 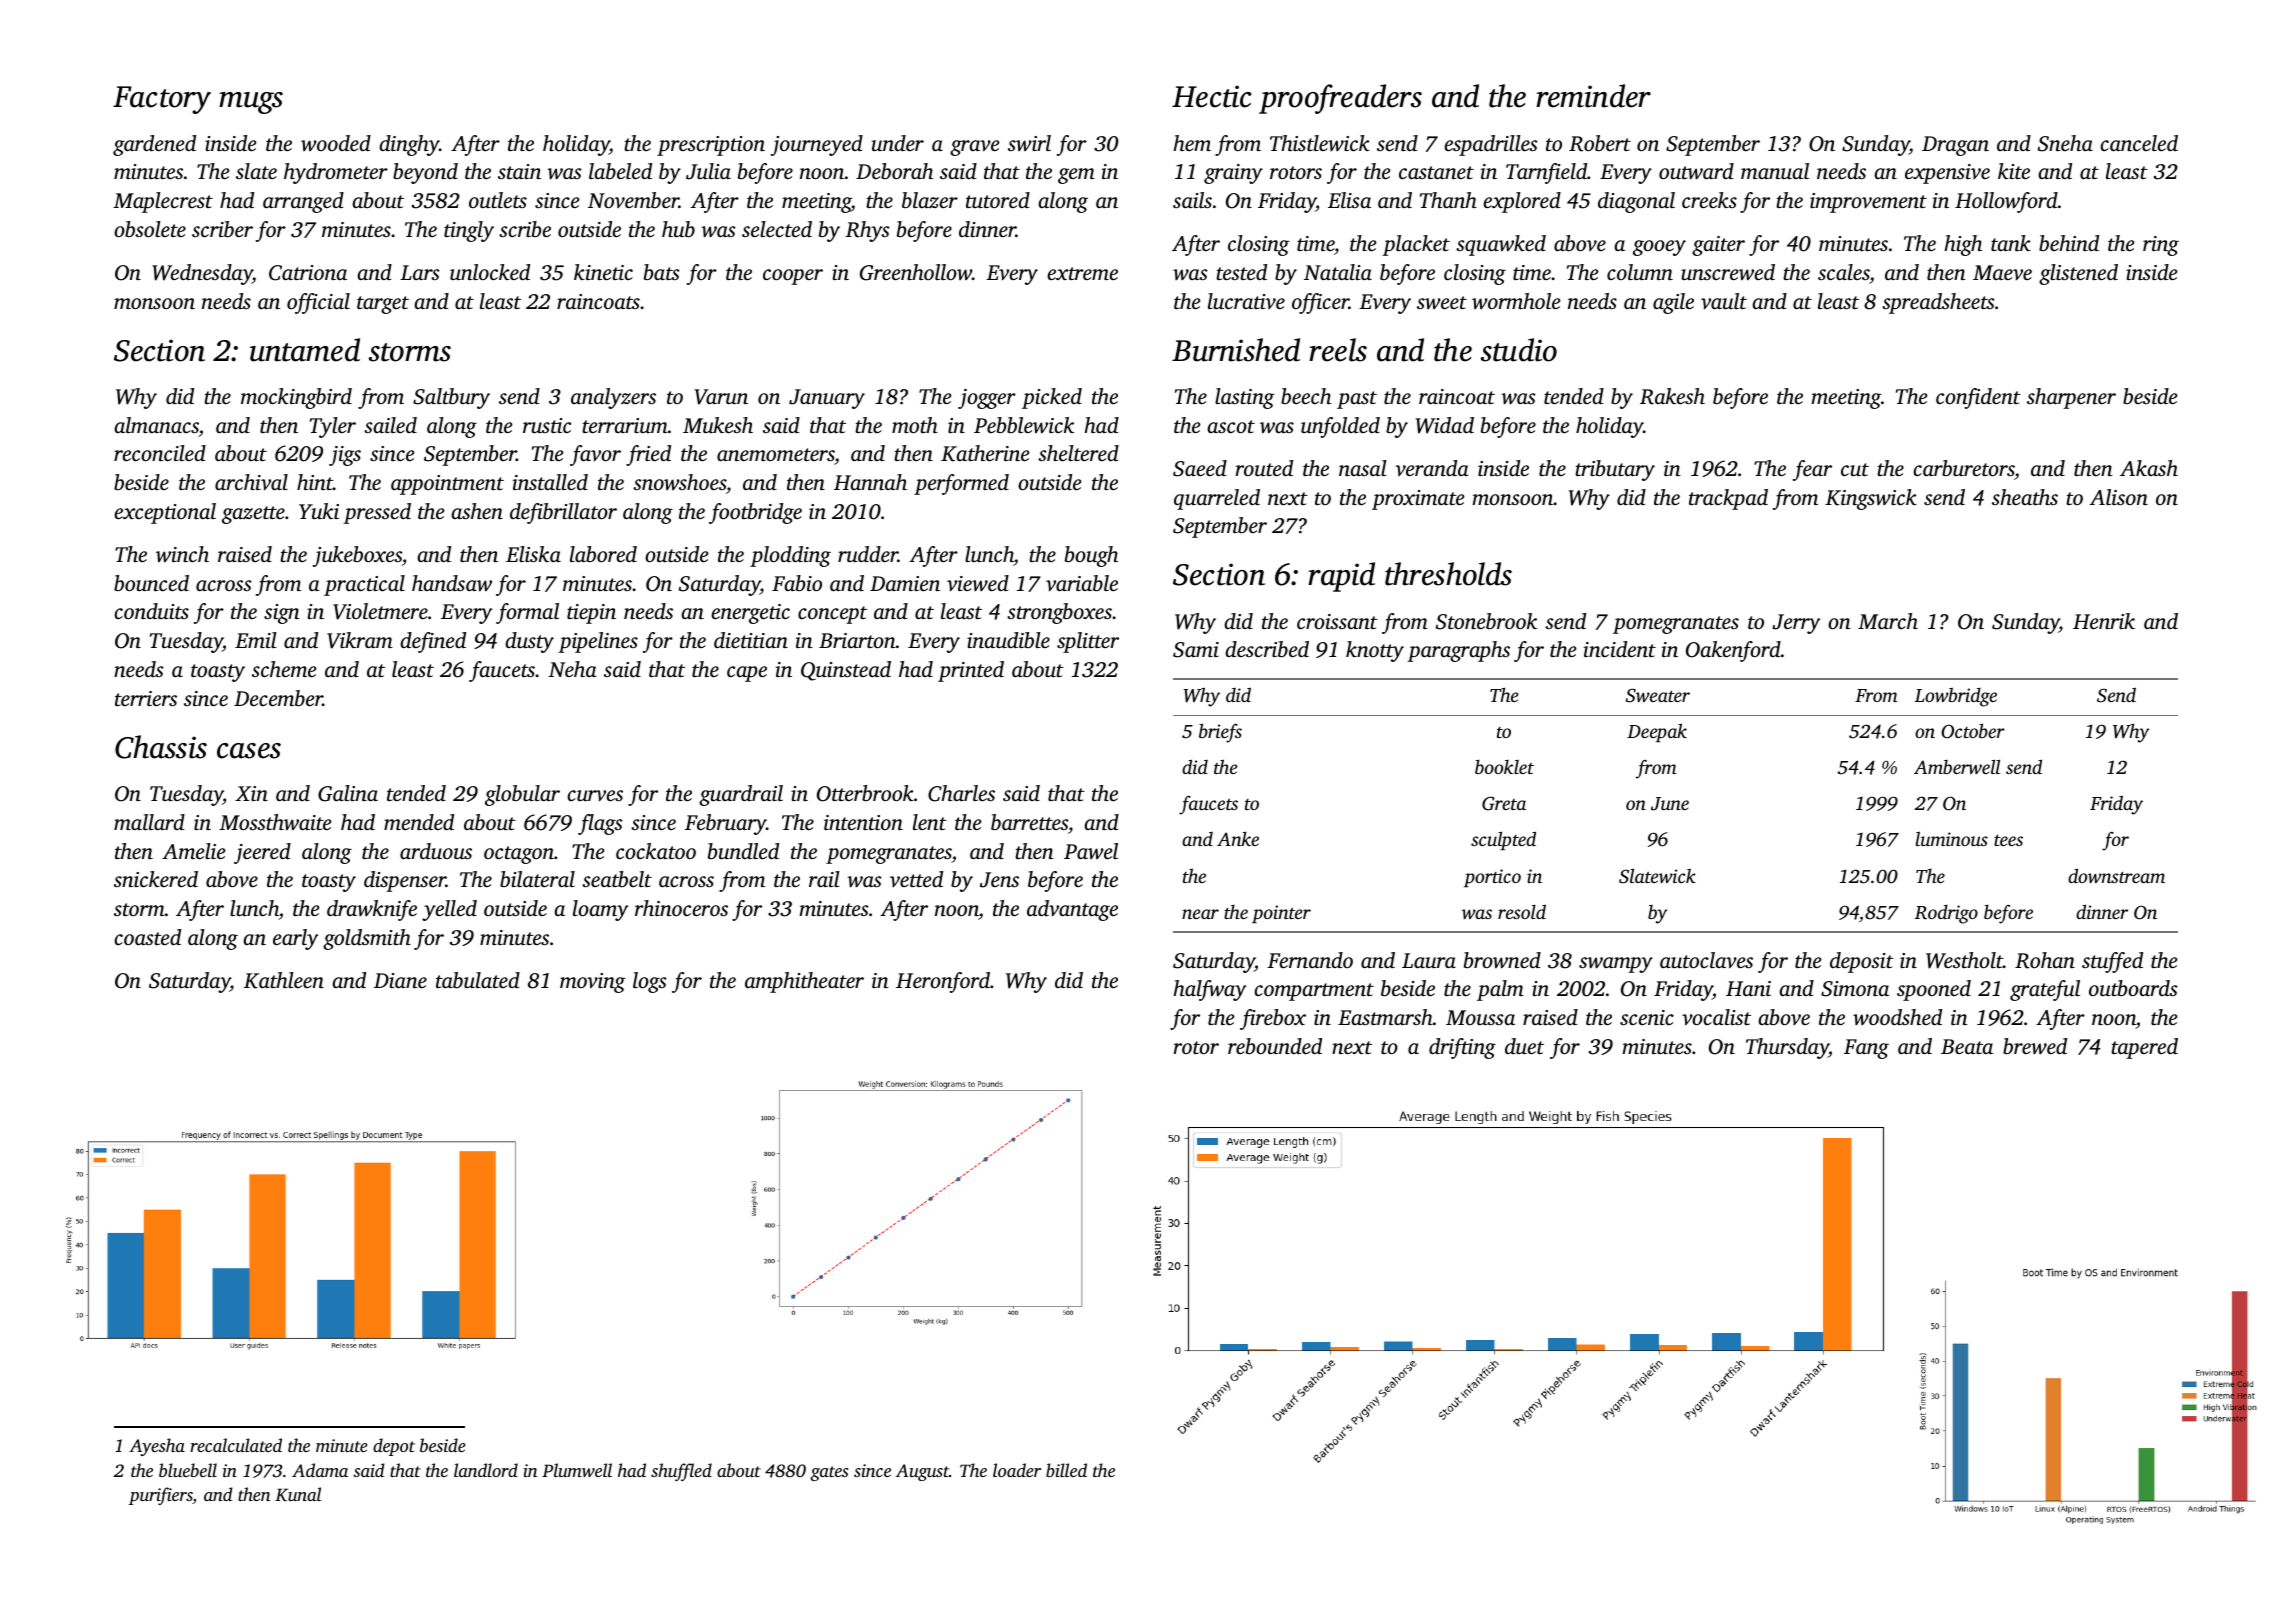 I want to click on briefs, so click(x=1220, y=733).
